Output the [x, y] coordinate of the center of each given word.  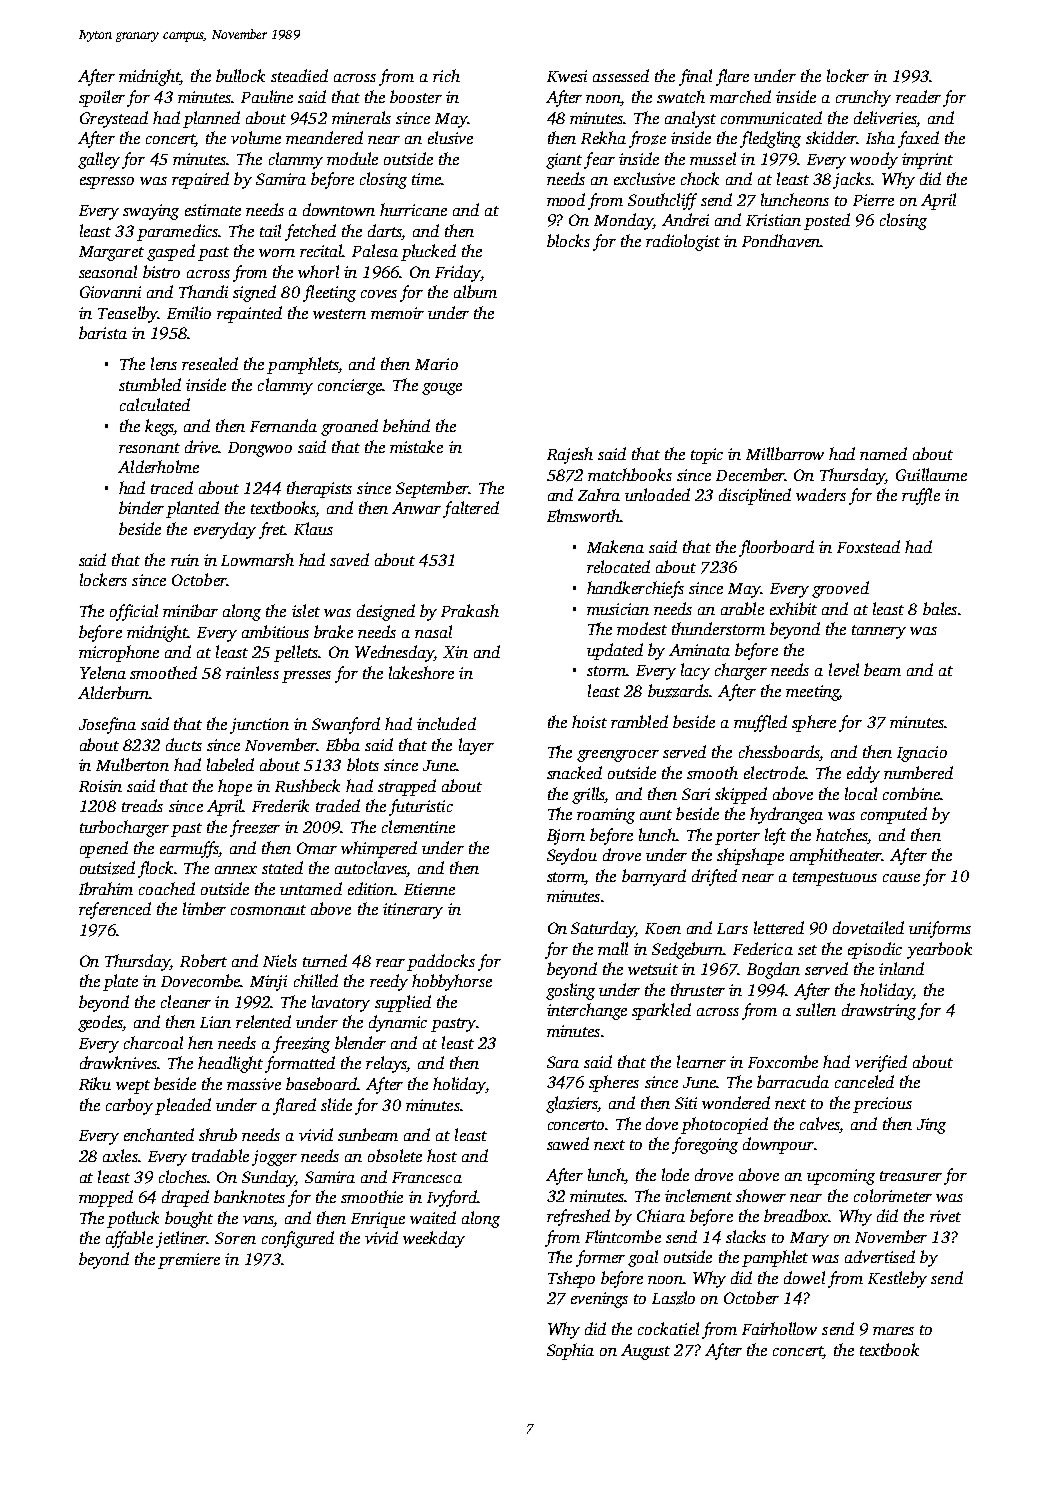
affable [129, 1239]
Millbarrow [785, 453]
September [432, 489]
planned [211, 119]
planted [192, 509]
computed [894, 815]
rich [446, 75]
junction [259, 726]
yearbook [939, 950]
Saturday [603, 929]
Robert [203, 960]
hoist [589, 721]
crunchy [863, 98]
